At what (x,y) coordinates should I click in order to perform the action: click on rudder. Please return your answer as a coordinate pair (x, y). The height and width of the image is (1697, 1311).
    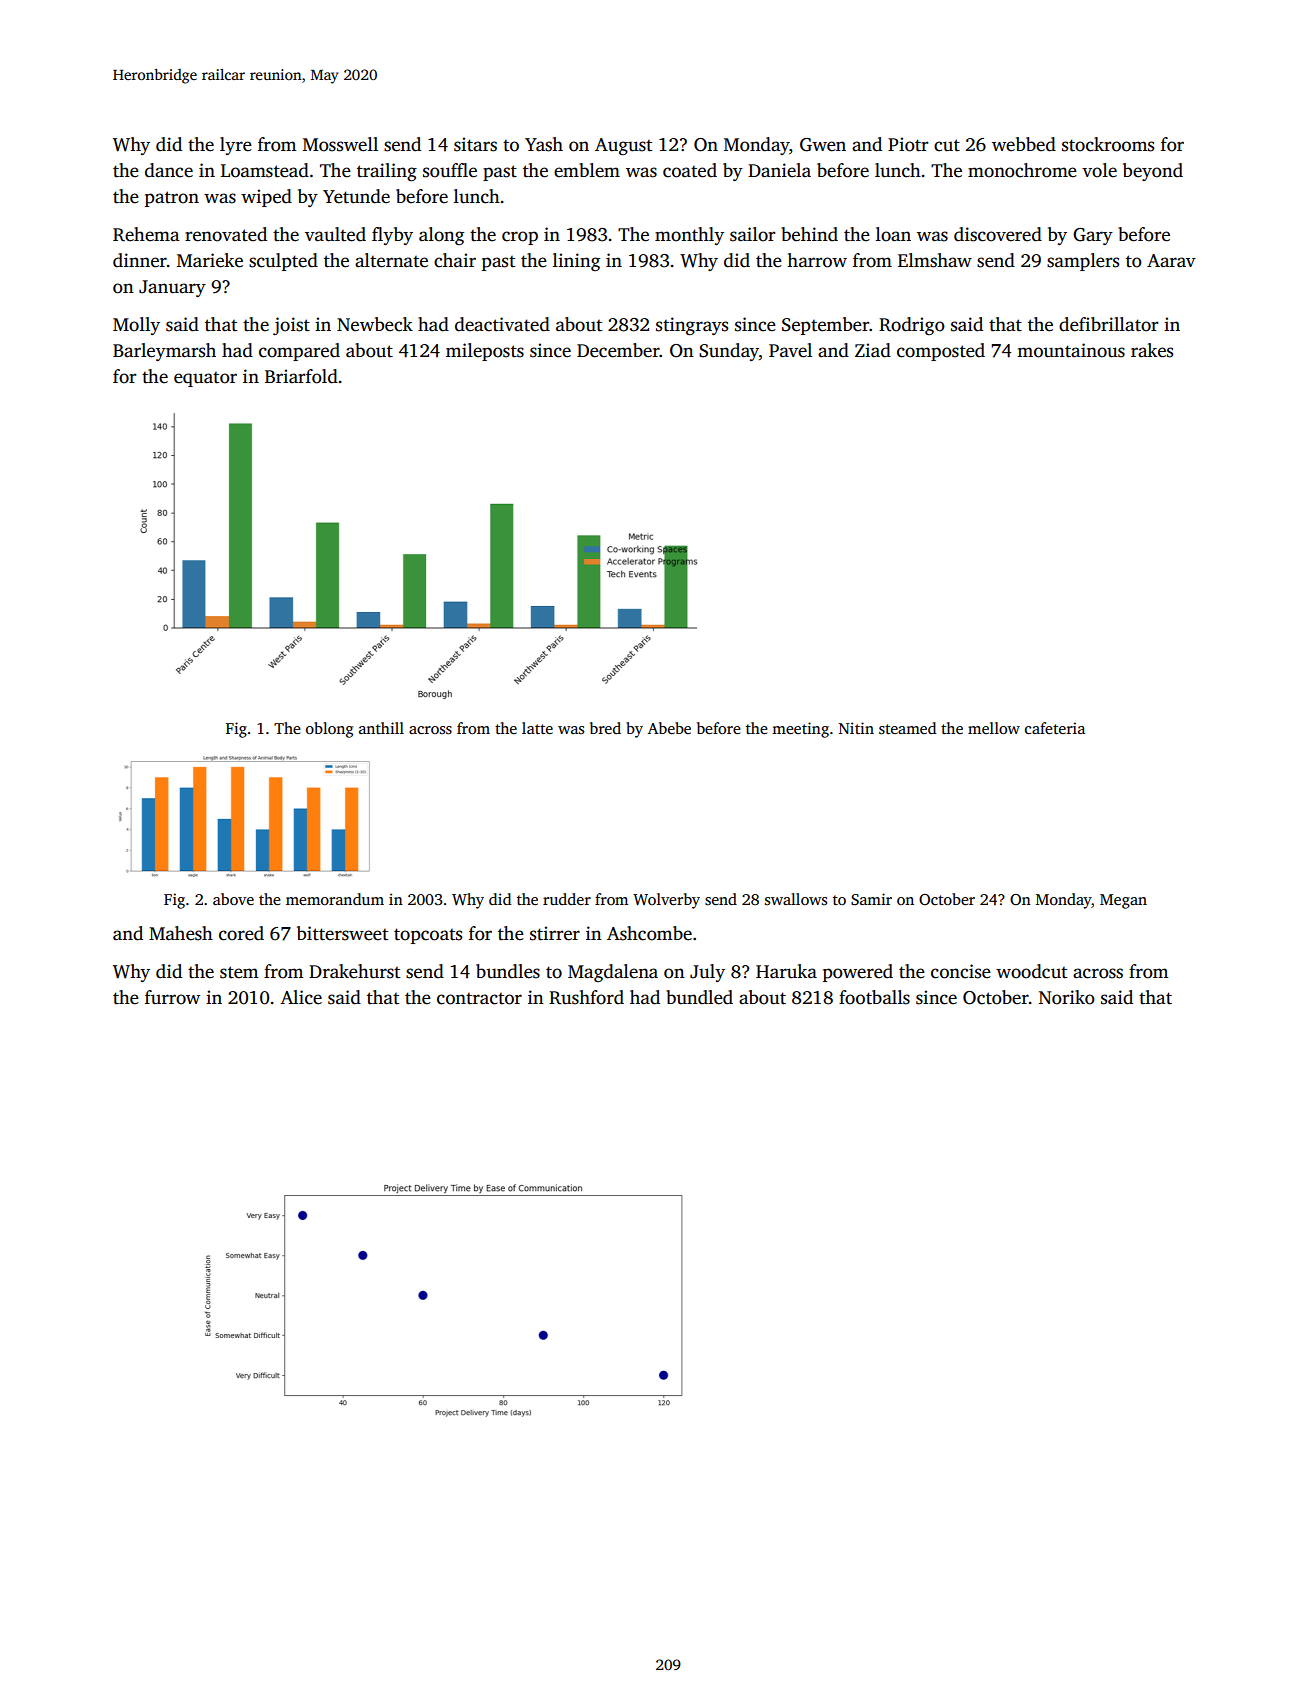
    Looking at the image, I should click on (567, 899).
